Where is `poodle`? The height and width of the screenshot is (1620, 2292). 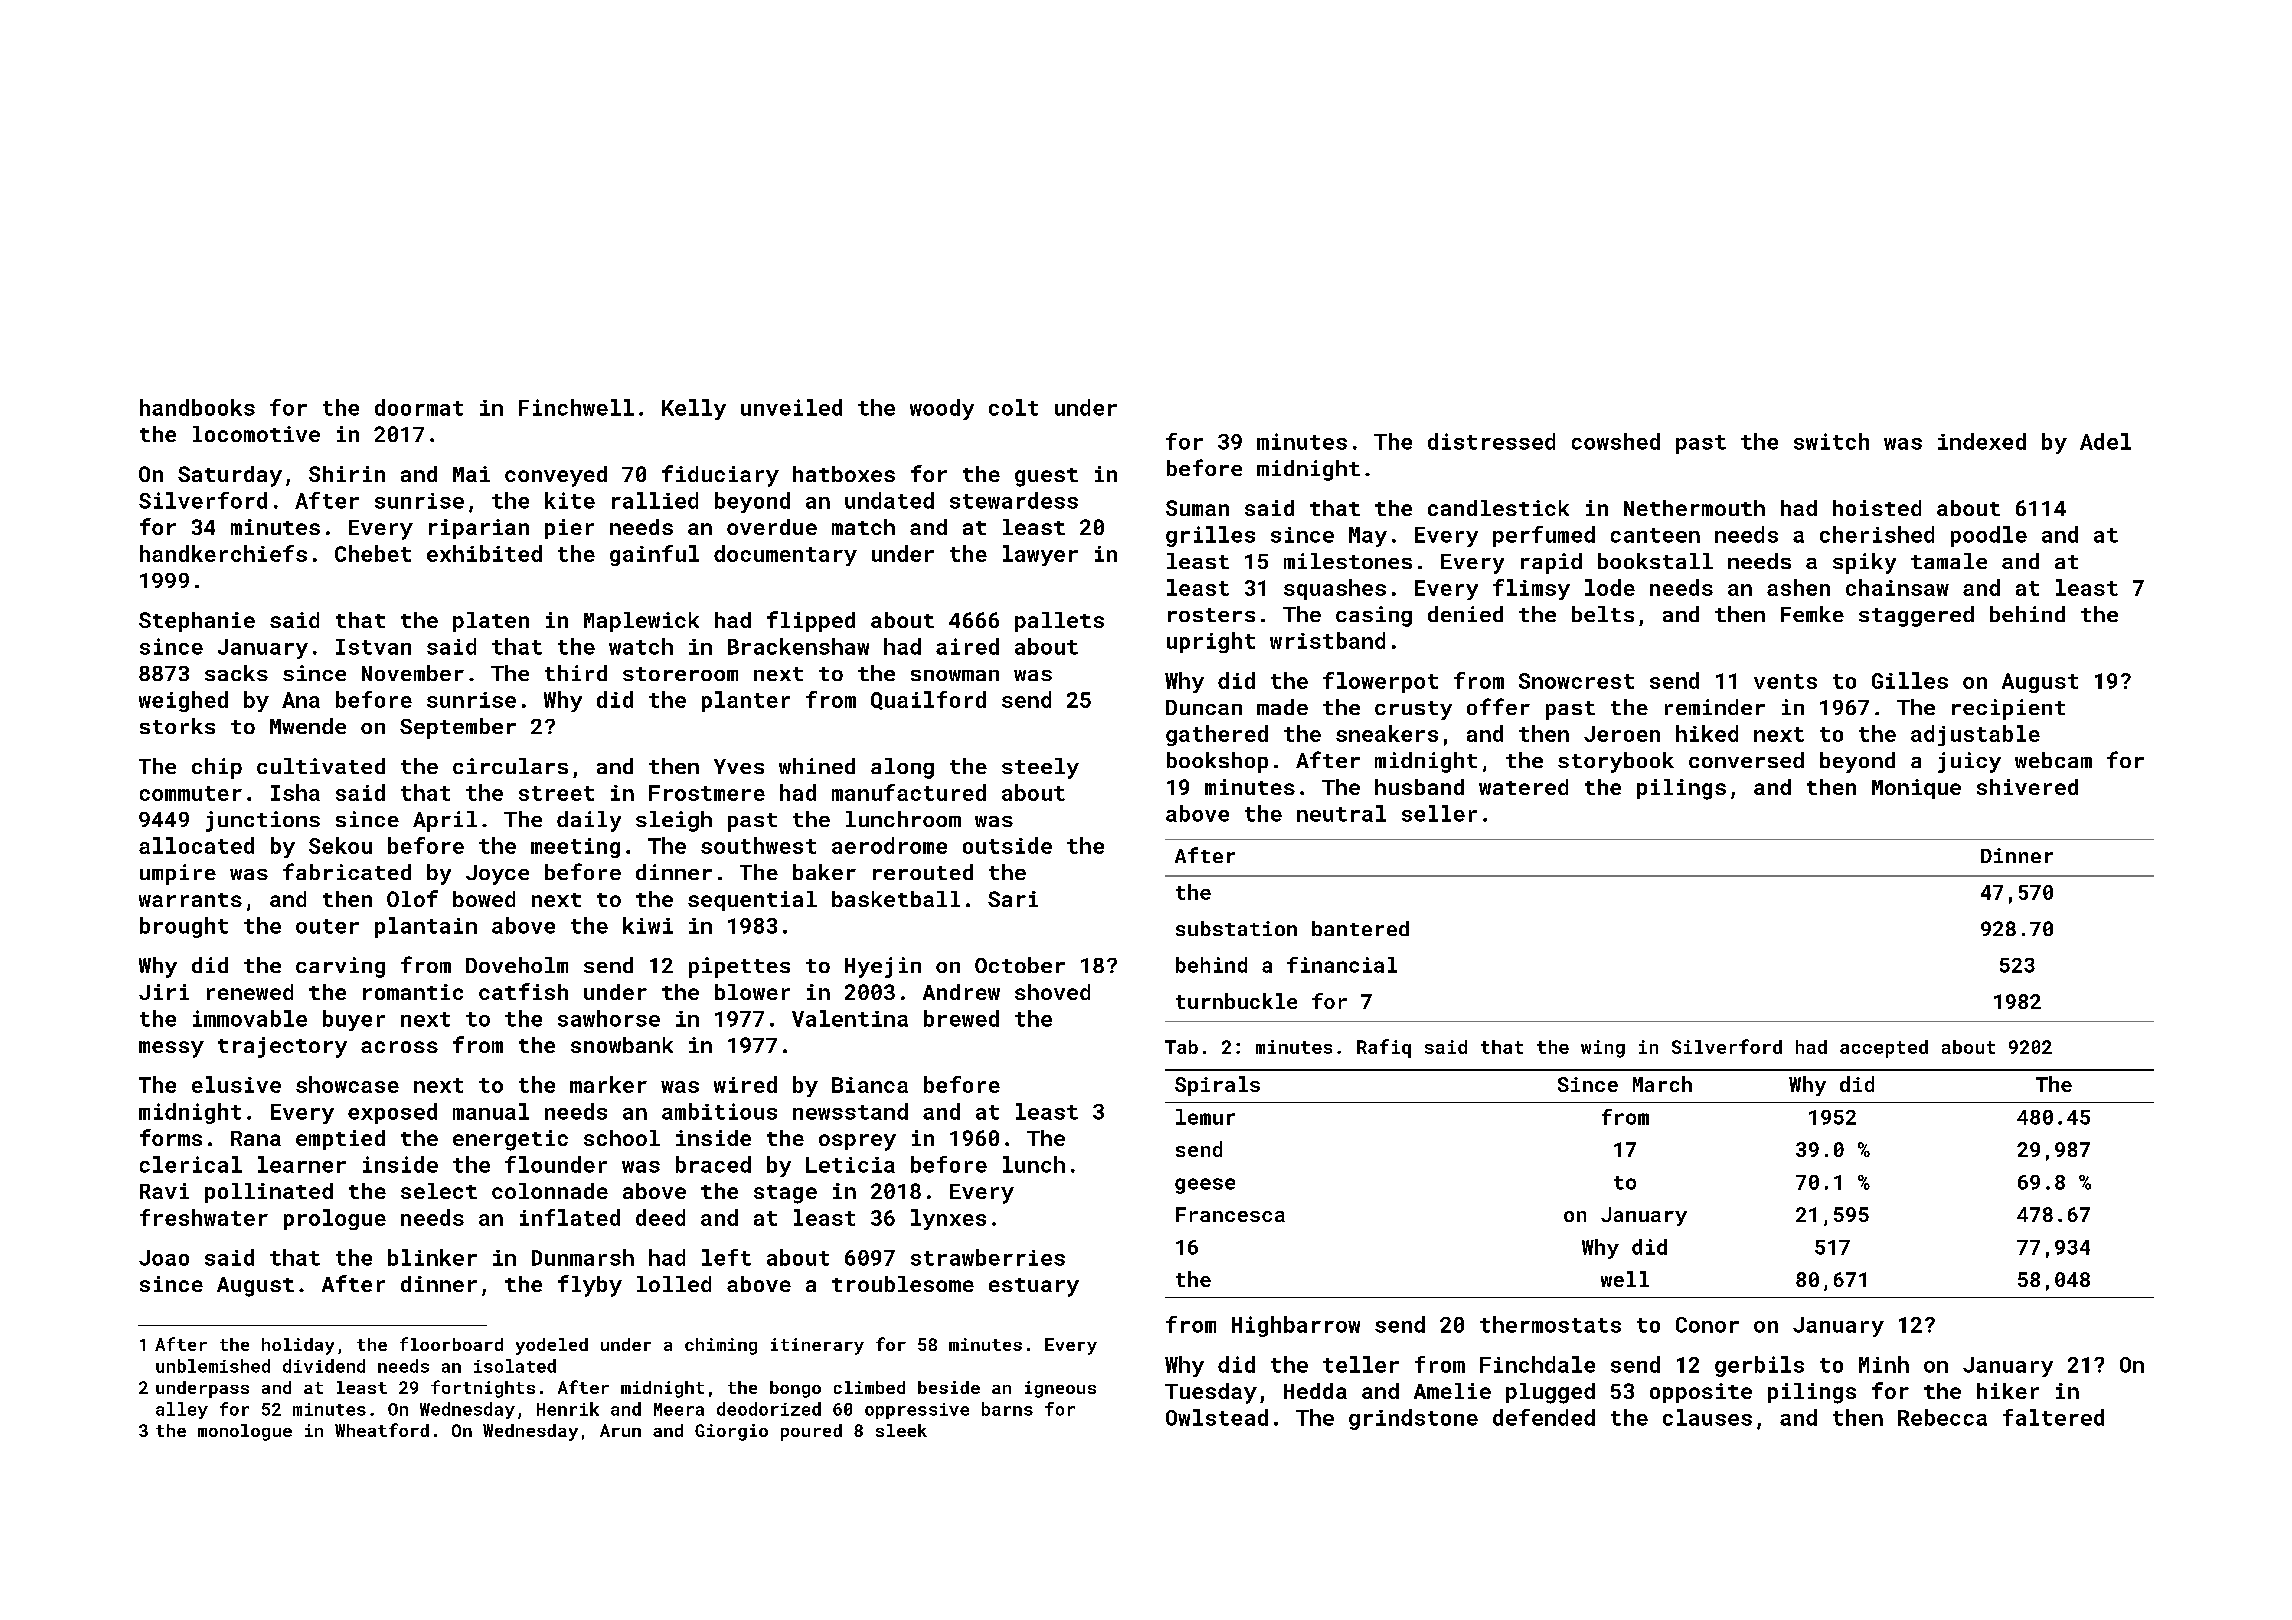
poodle is located at coordinates (1989, 536).
